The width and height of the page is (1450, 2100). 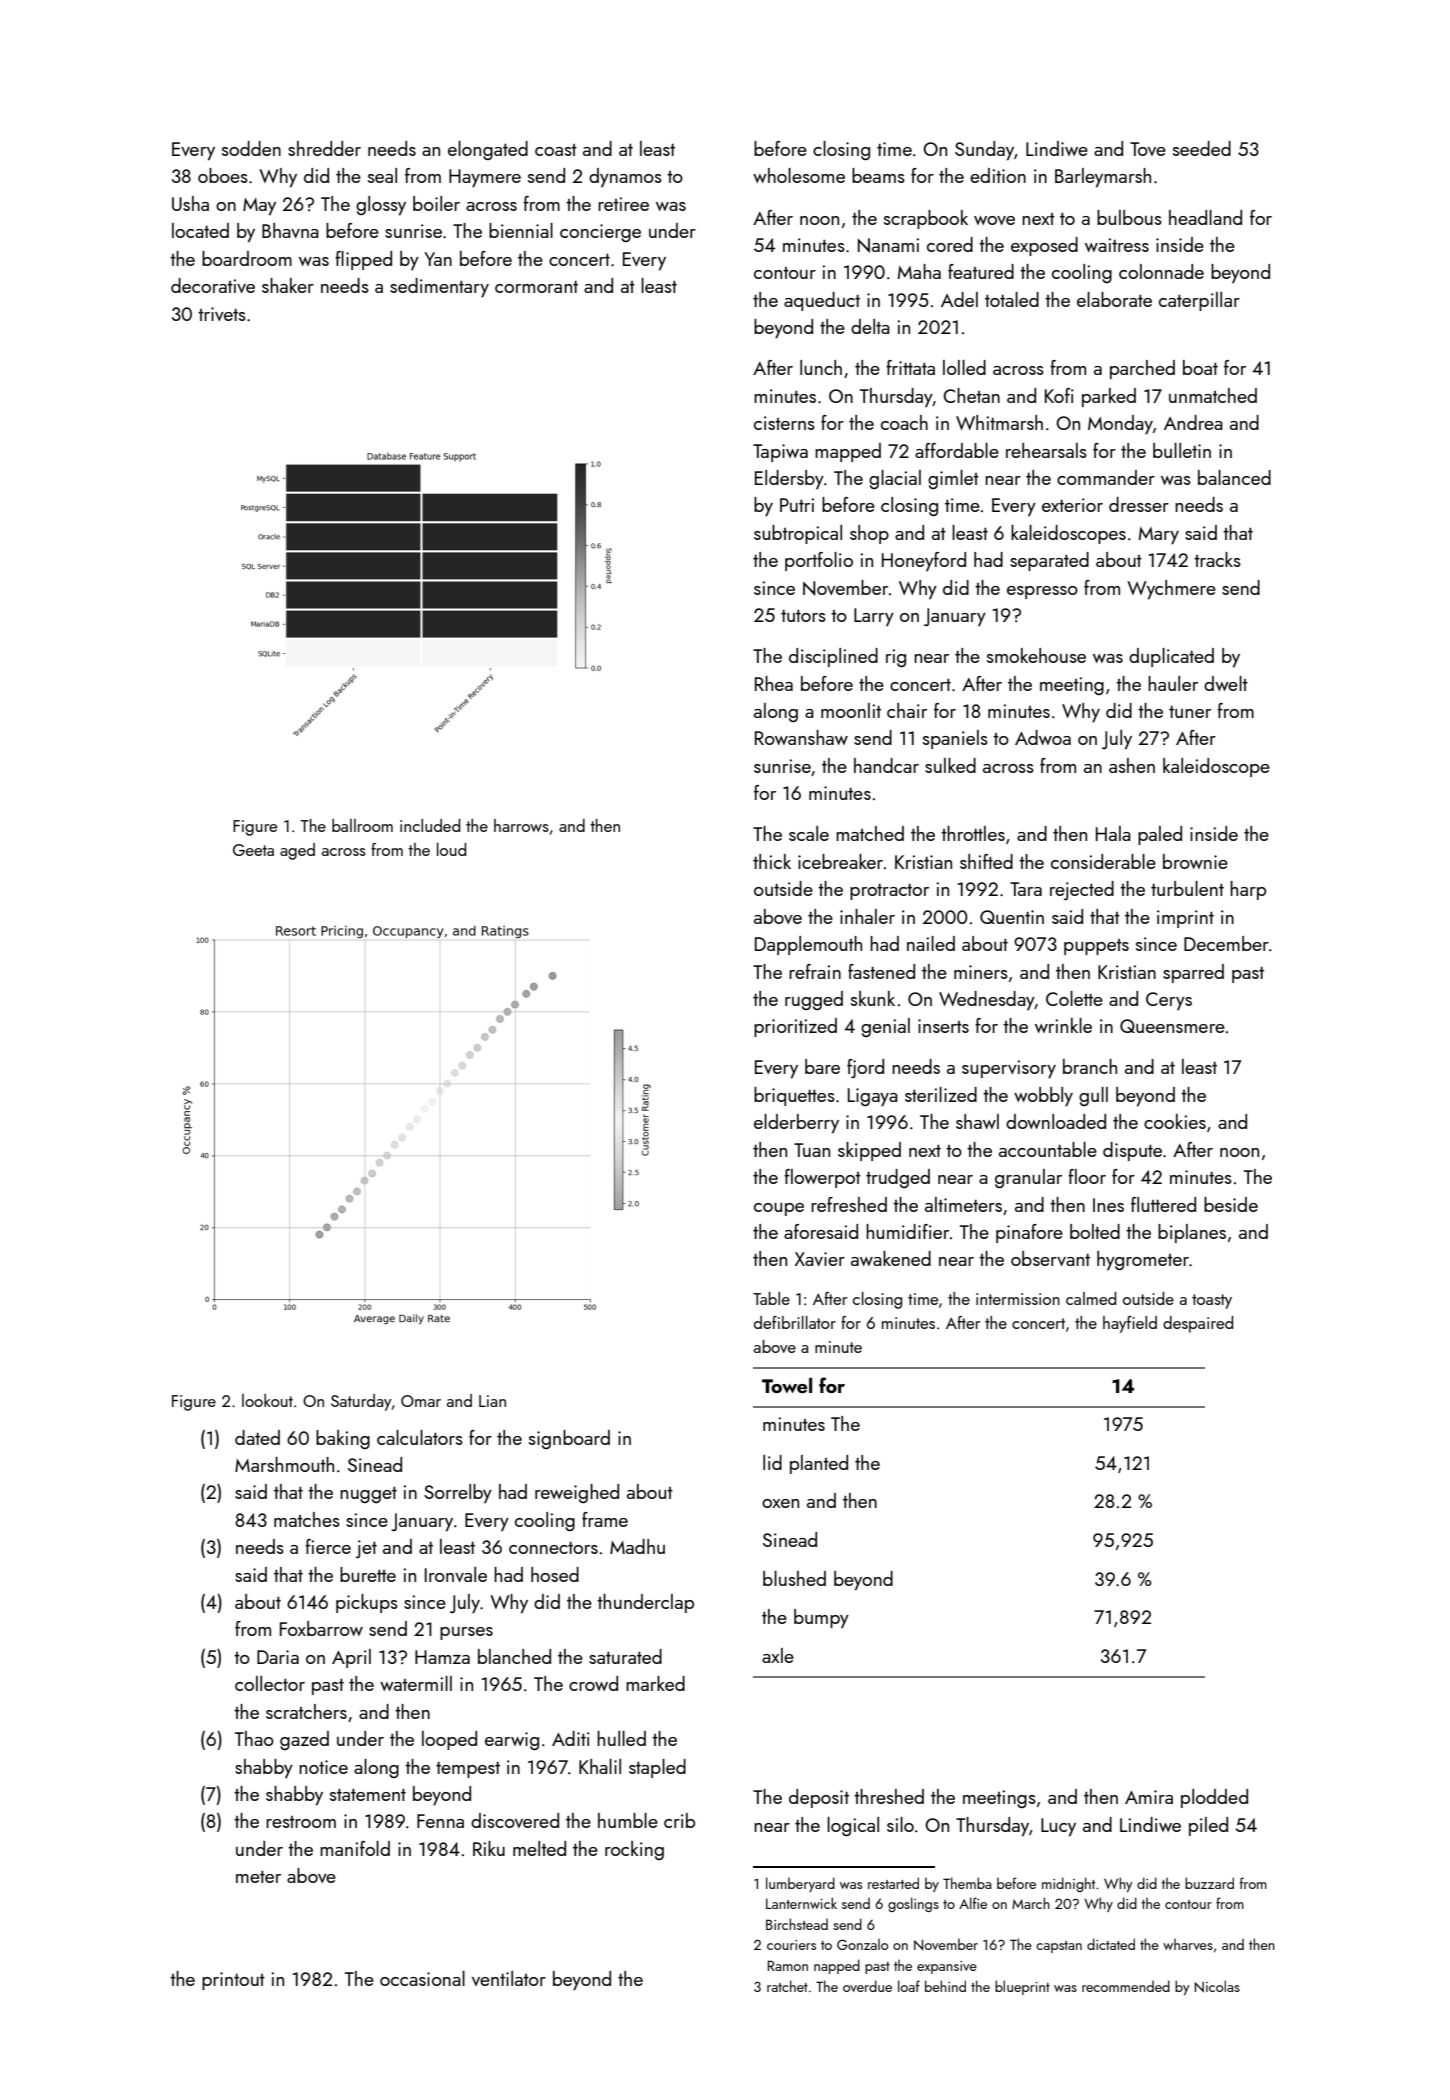 What do you see at coordinates (381, 206) in the page?
I see `glossy` at bounding box center [381, 206].
